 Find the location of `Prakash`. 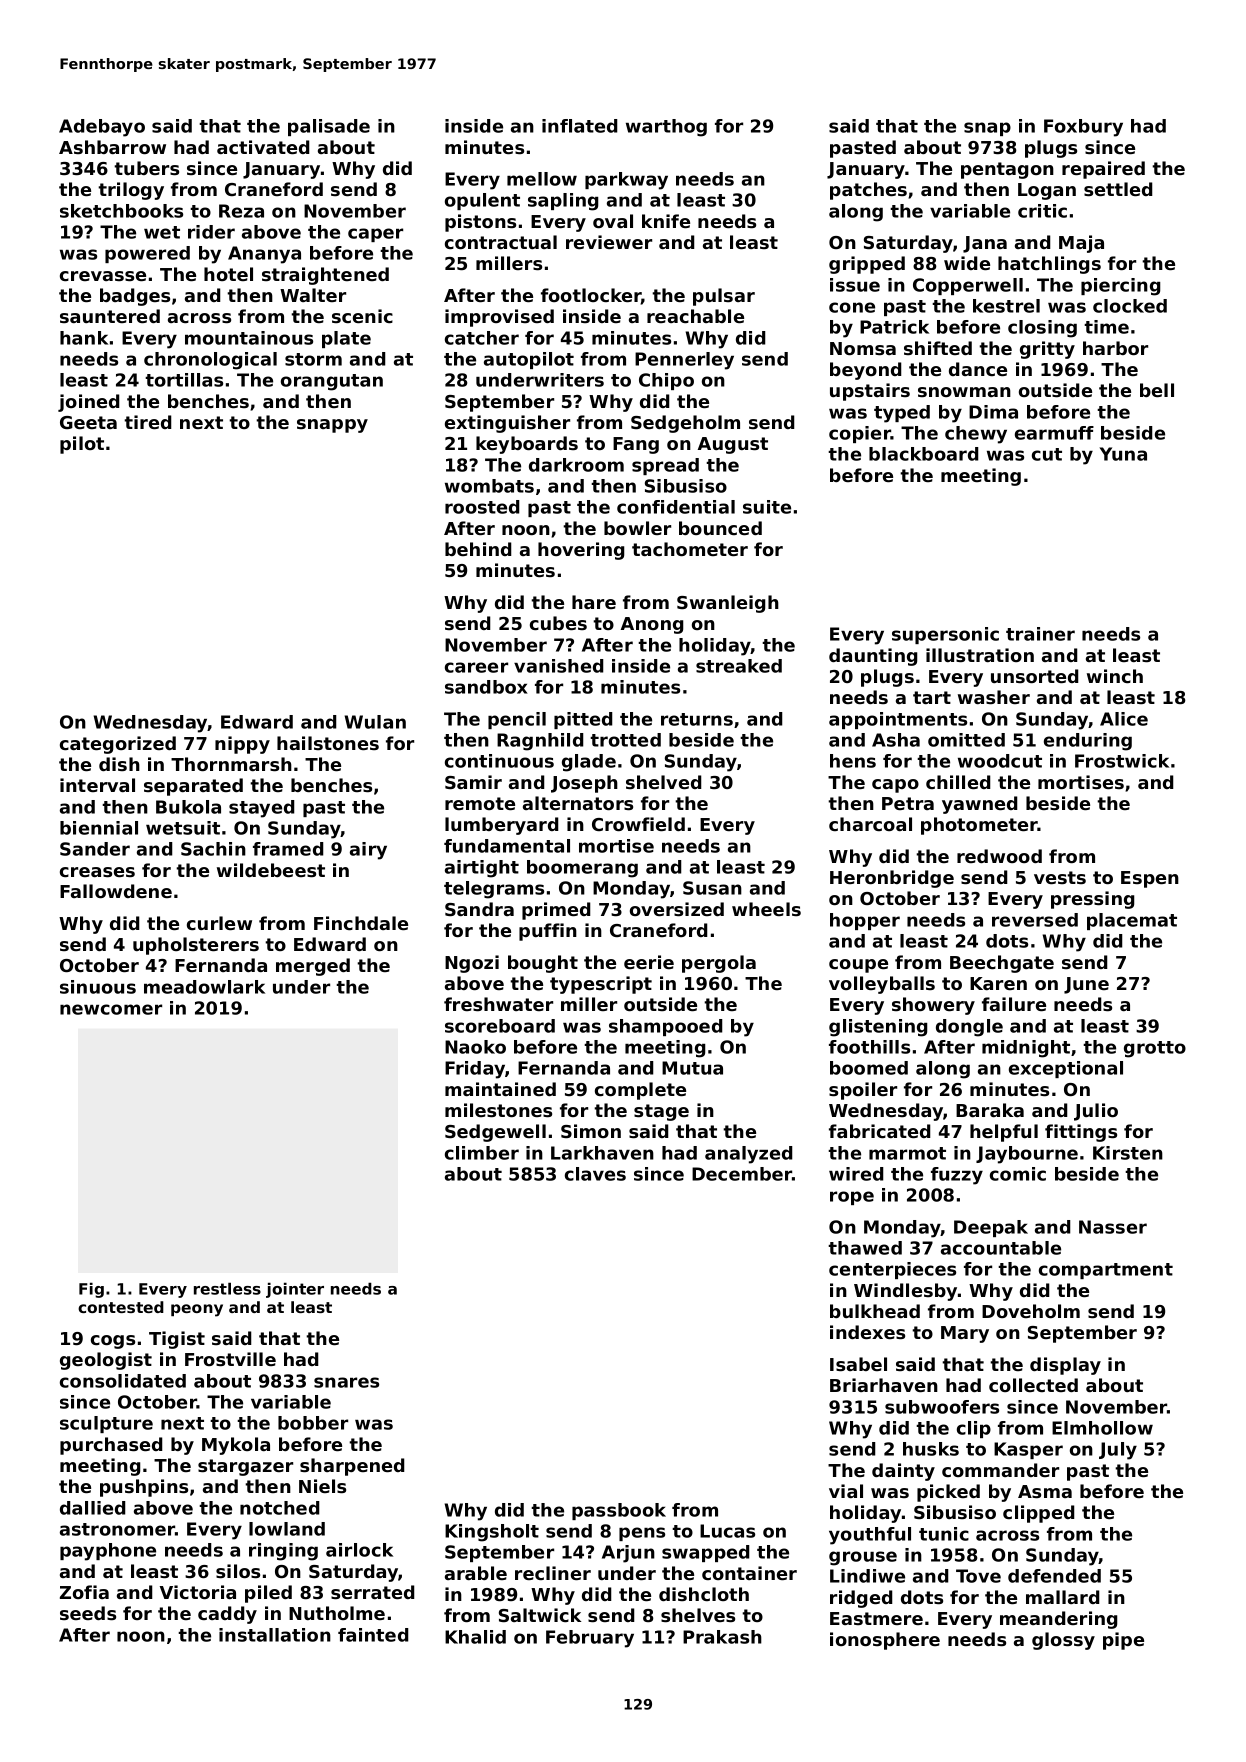

Prakash is located at coordinates (722, 1637).
